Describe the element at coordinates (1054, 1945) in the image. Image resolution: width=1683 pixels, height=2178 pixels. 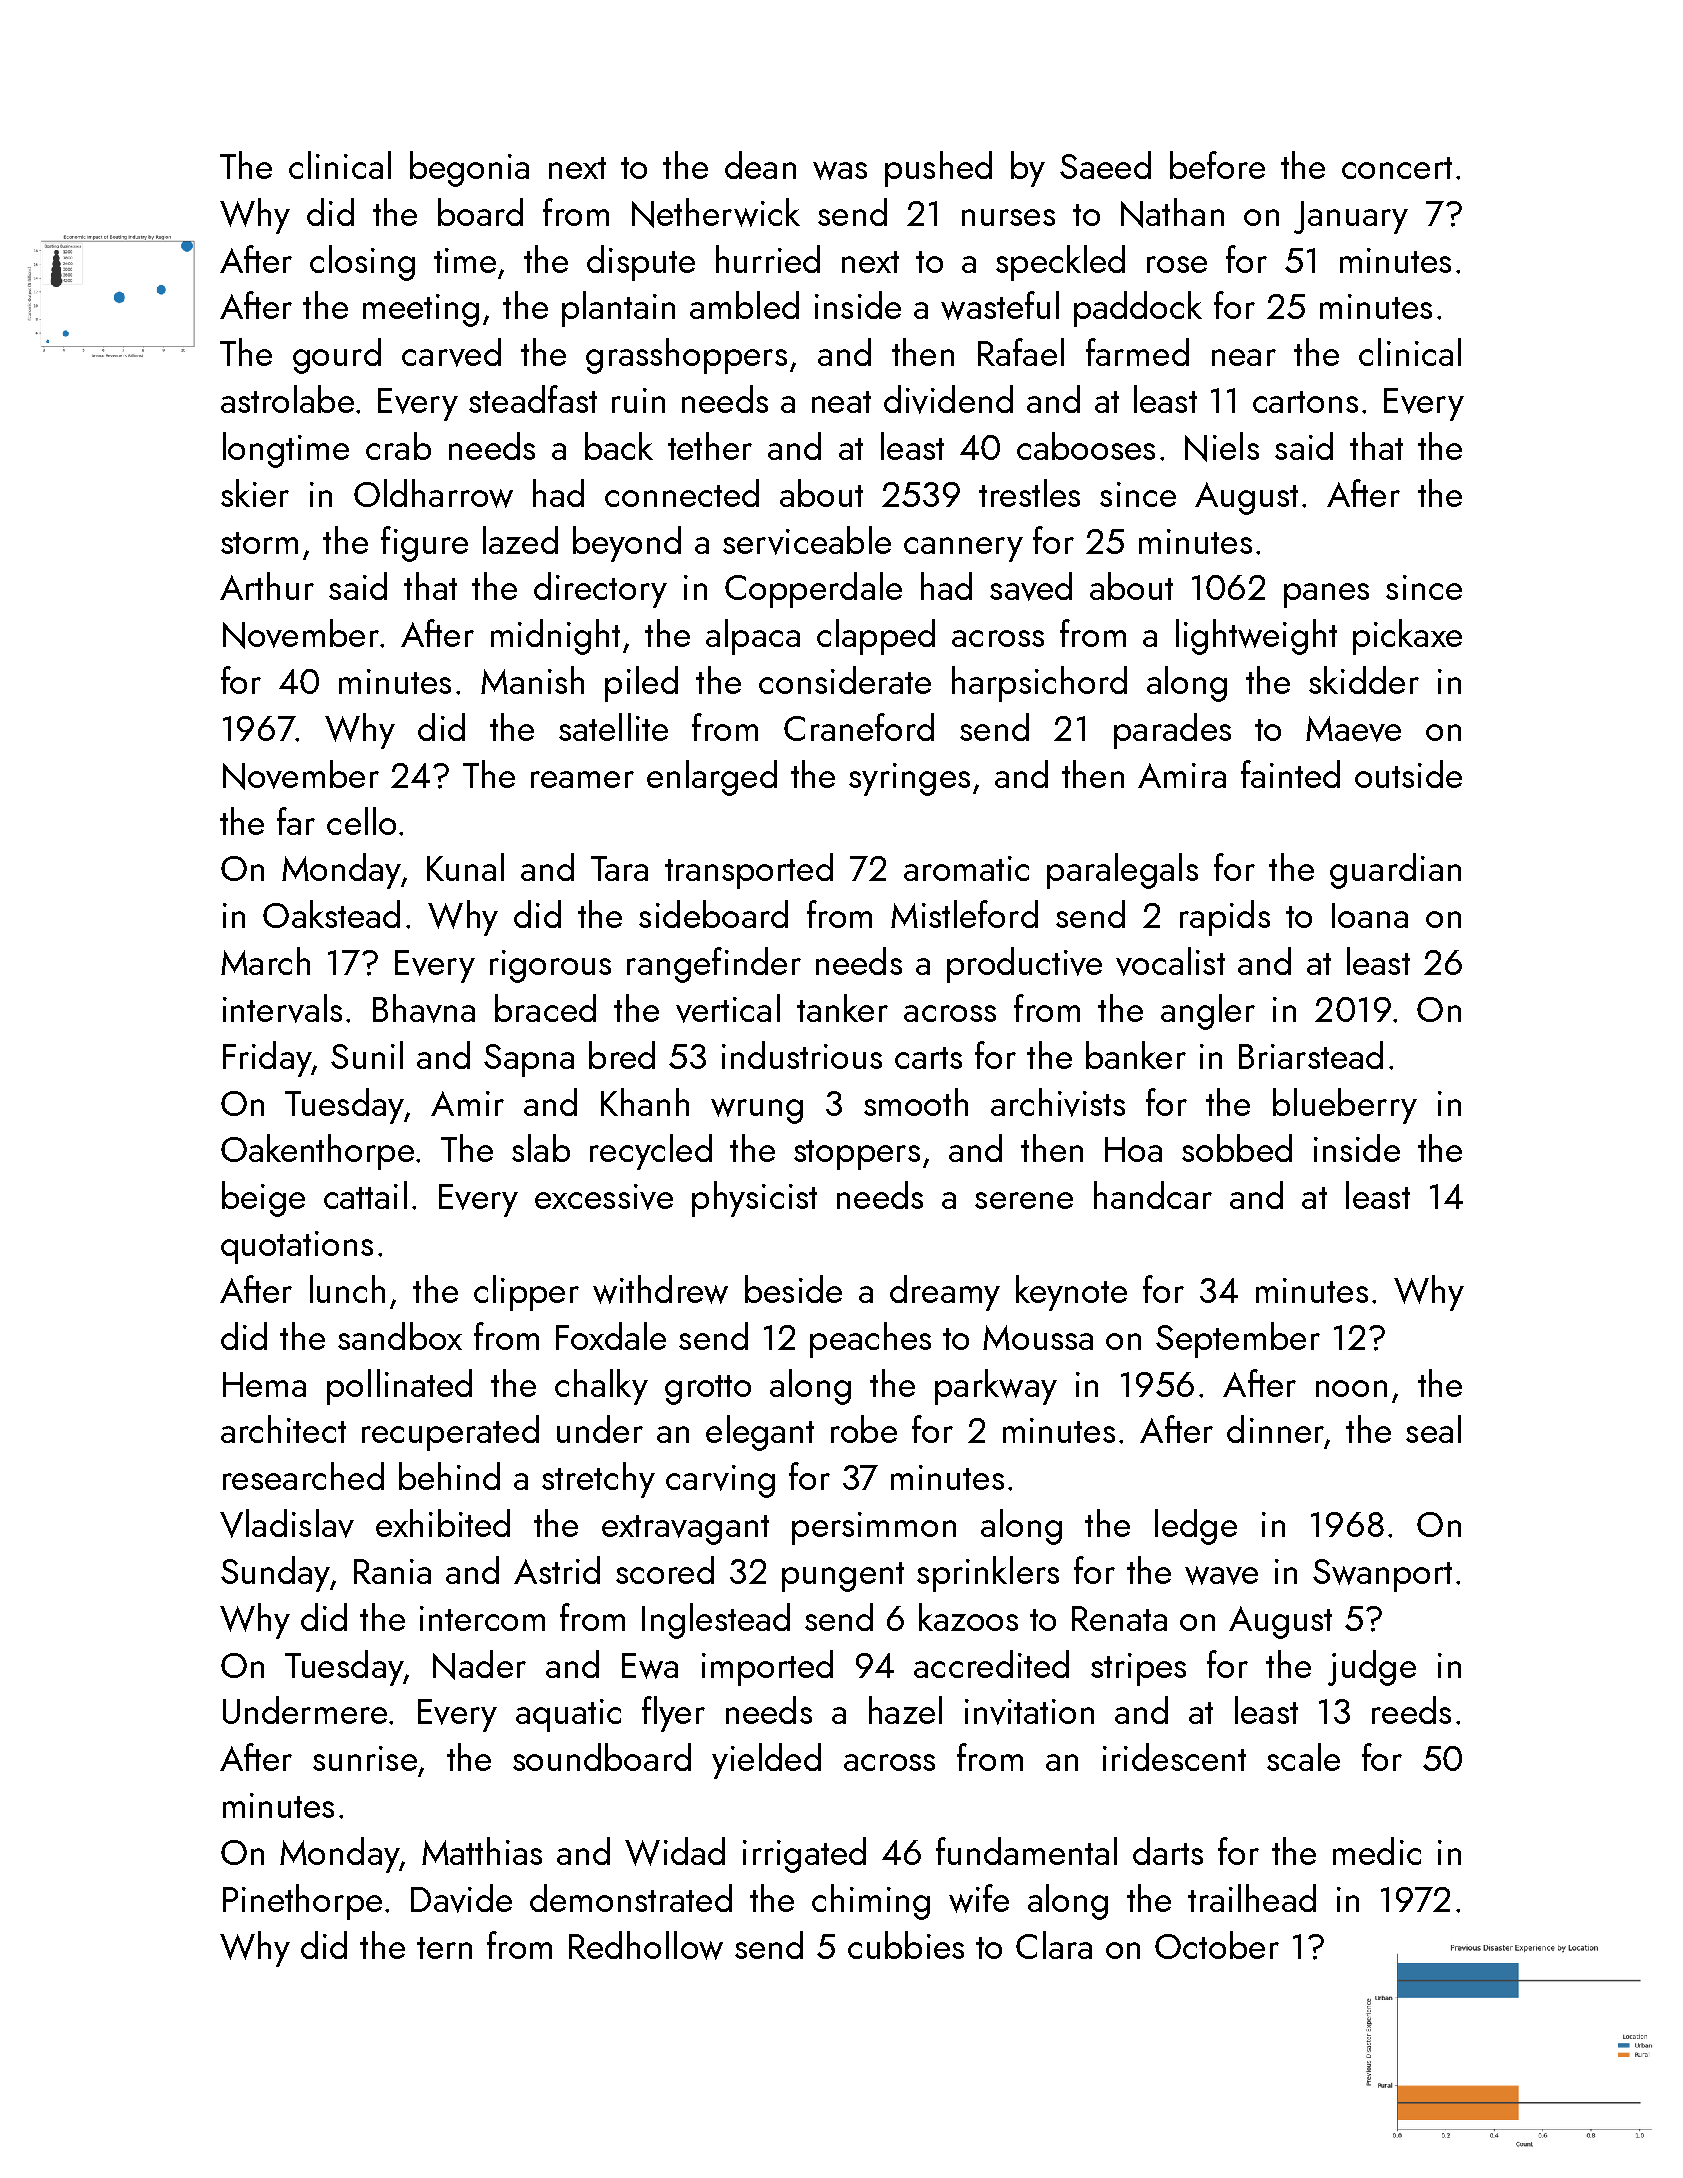
I see `Clara` at that location.
